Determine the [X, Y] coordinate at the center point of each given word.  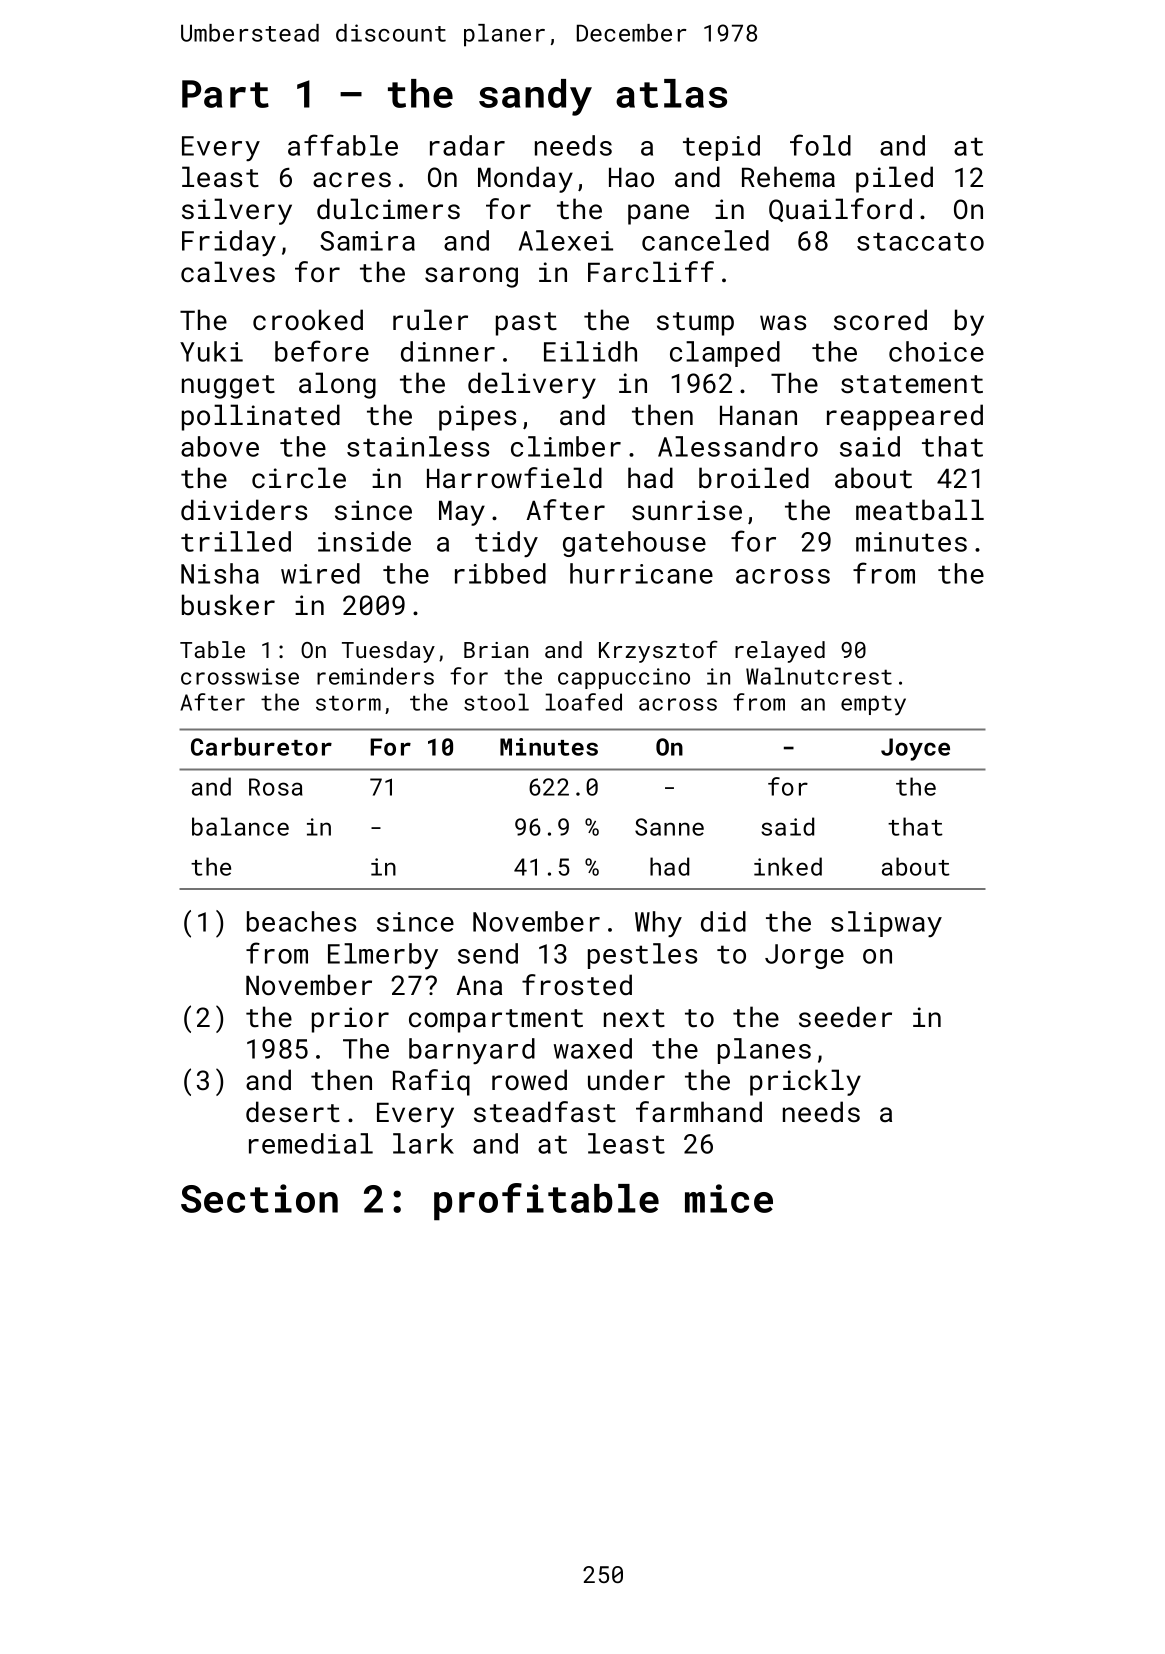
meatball [920, 510]
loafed [583, 702]
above [220, 446]
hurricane [641, 573]
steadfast [545, 1112]
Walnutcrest [819, 676]
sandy [535, 97]
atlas [671, 93]
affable [343, 145]
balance [240, 826]
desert [293, 1112]
